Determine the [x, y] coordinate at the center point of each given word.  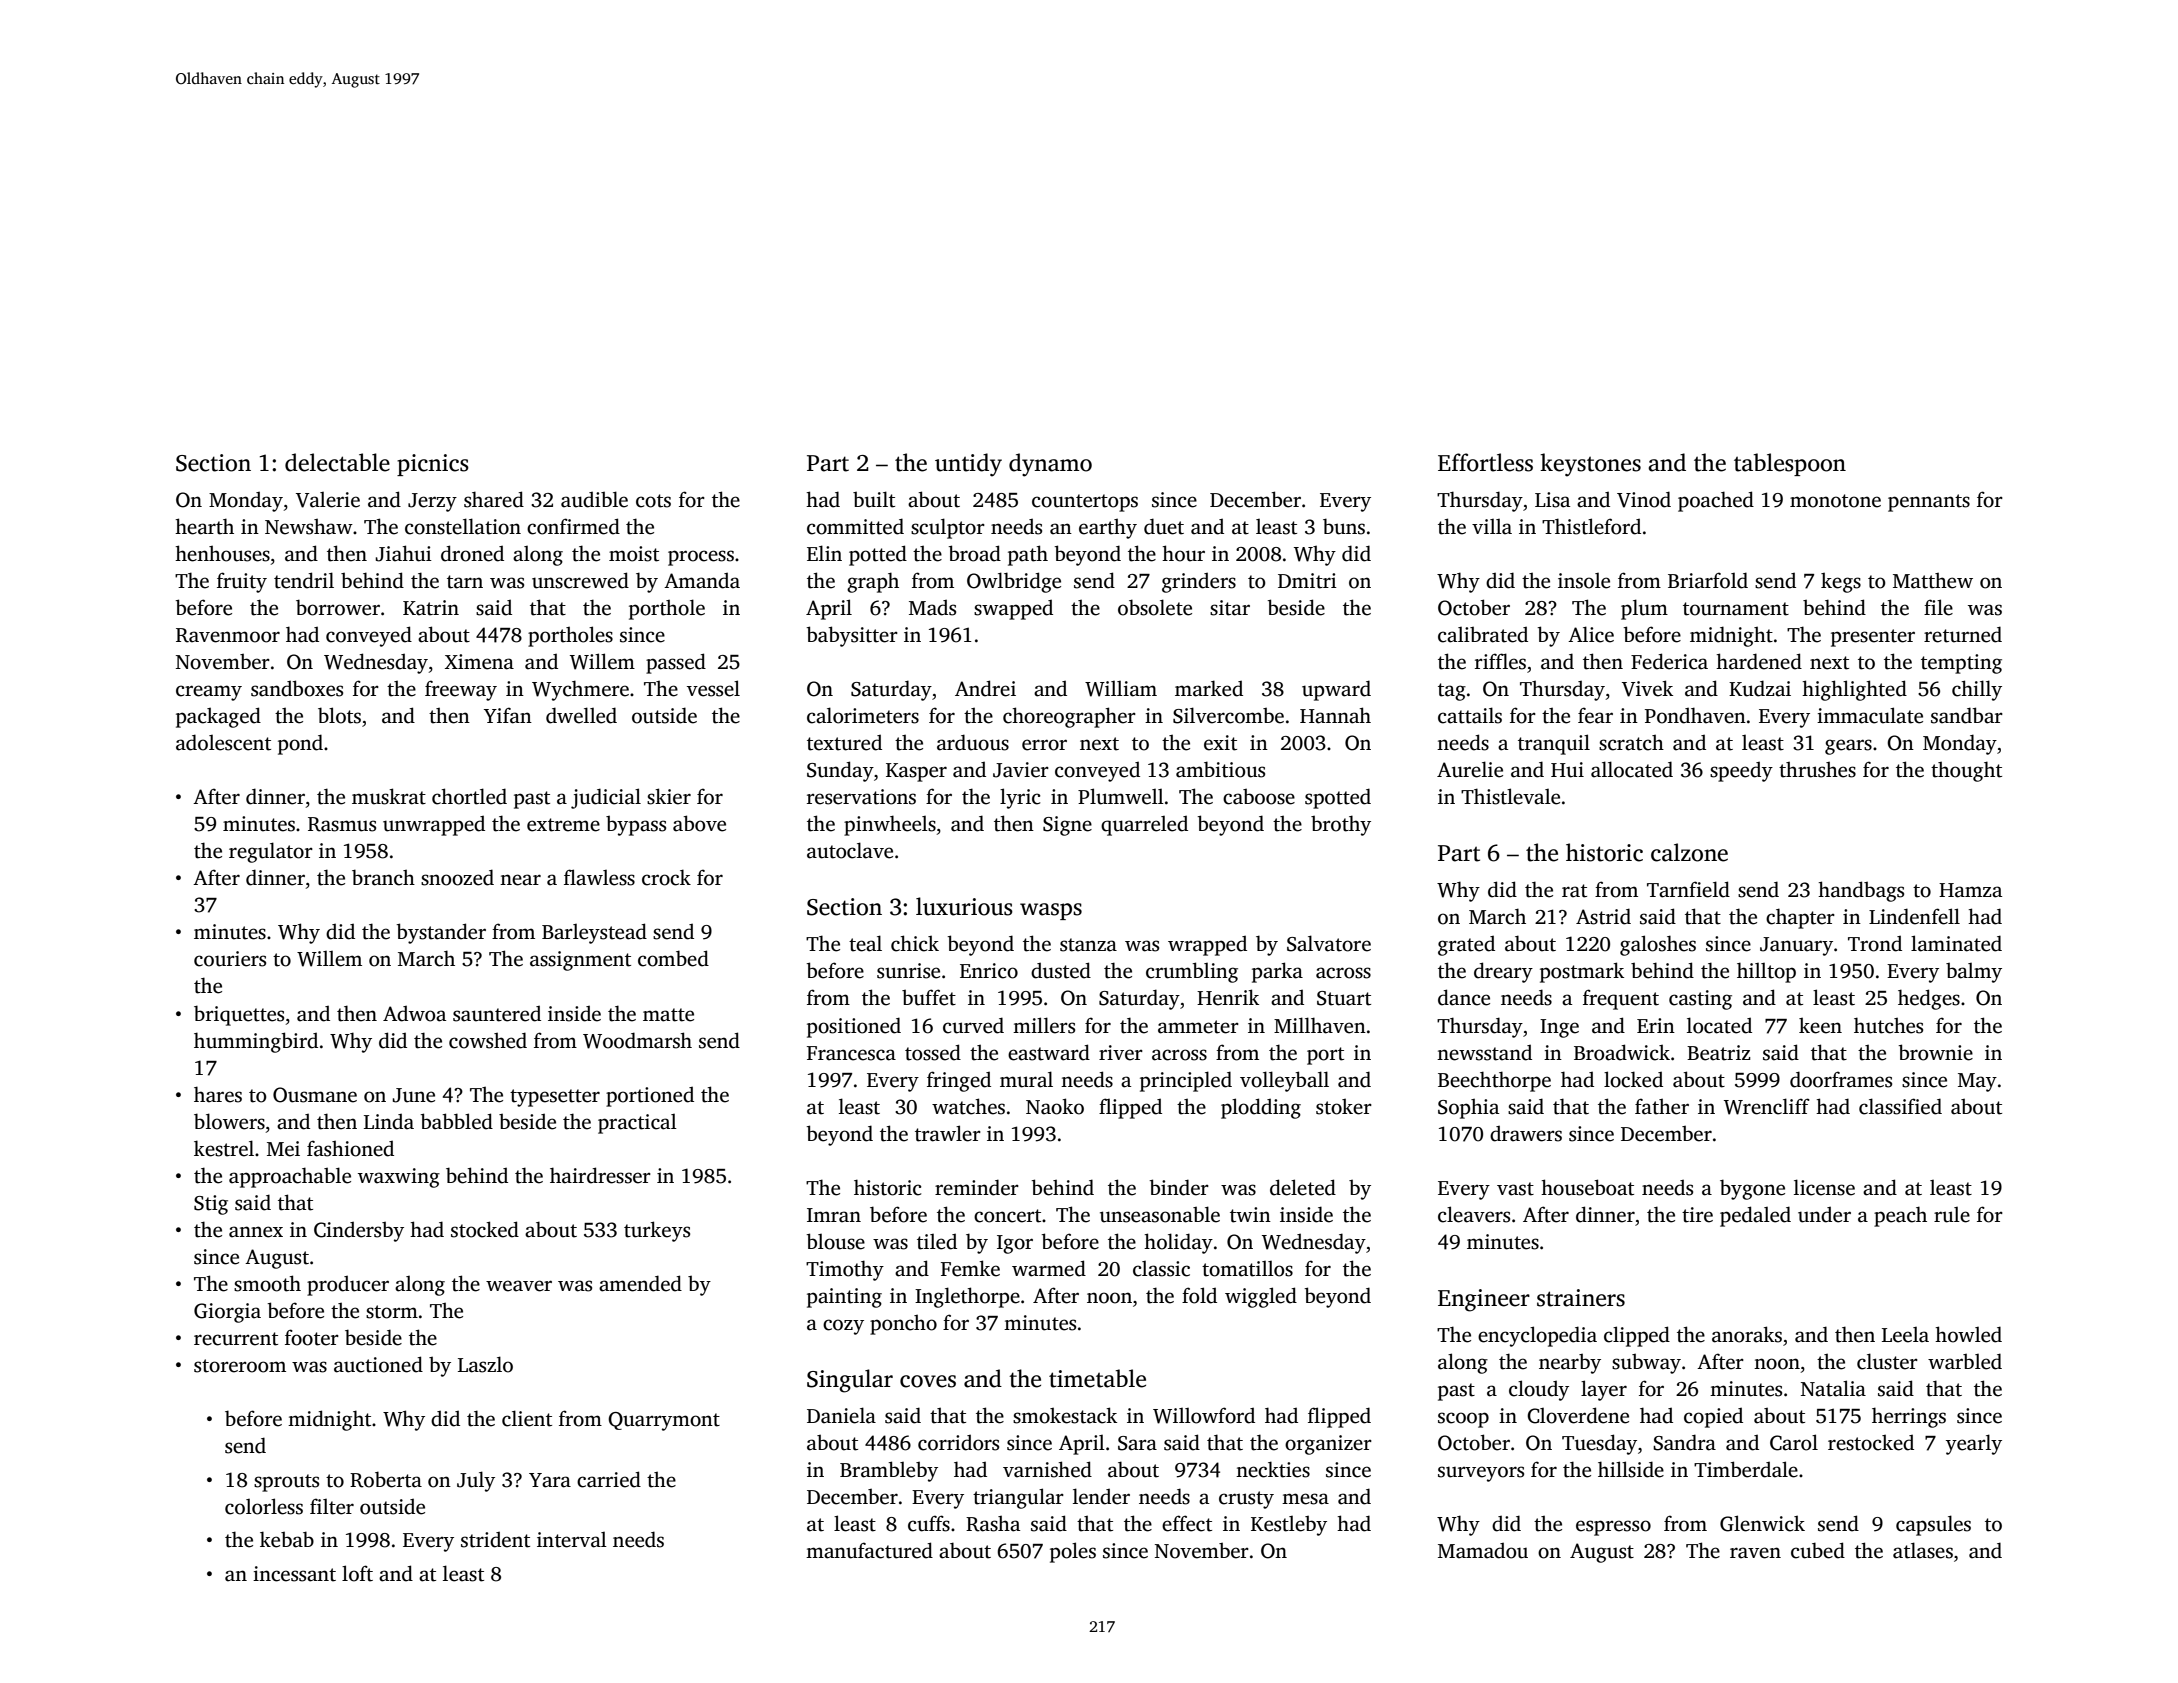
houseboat [1587, 1187]
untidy [968, 465]
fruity [242, 582]
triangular [1018, 1498]
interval [572, 1540]
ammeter [1198, 1027]
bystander [441, 933]
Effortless [1485, 462]
